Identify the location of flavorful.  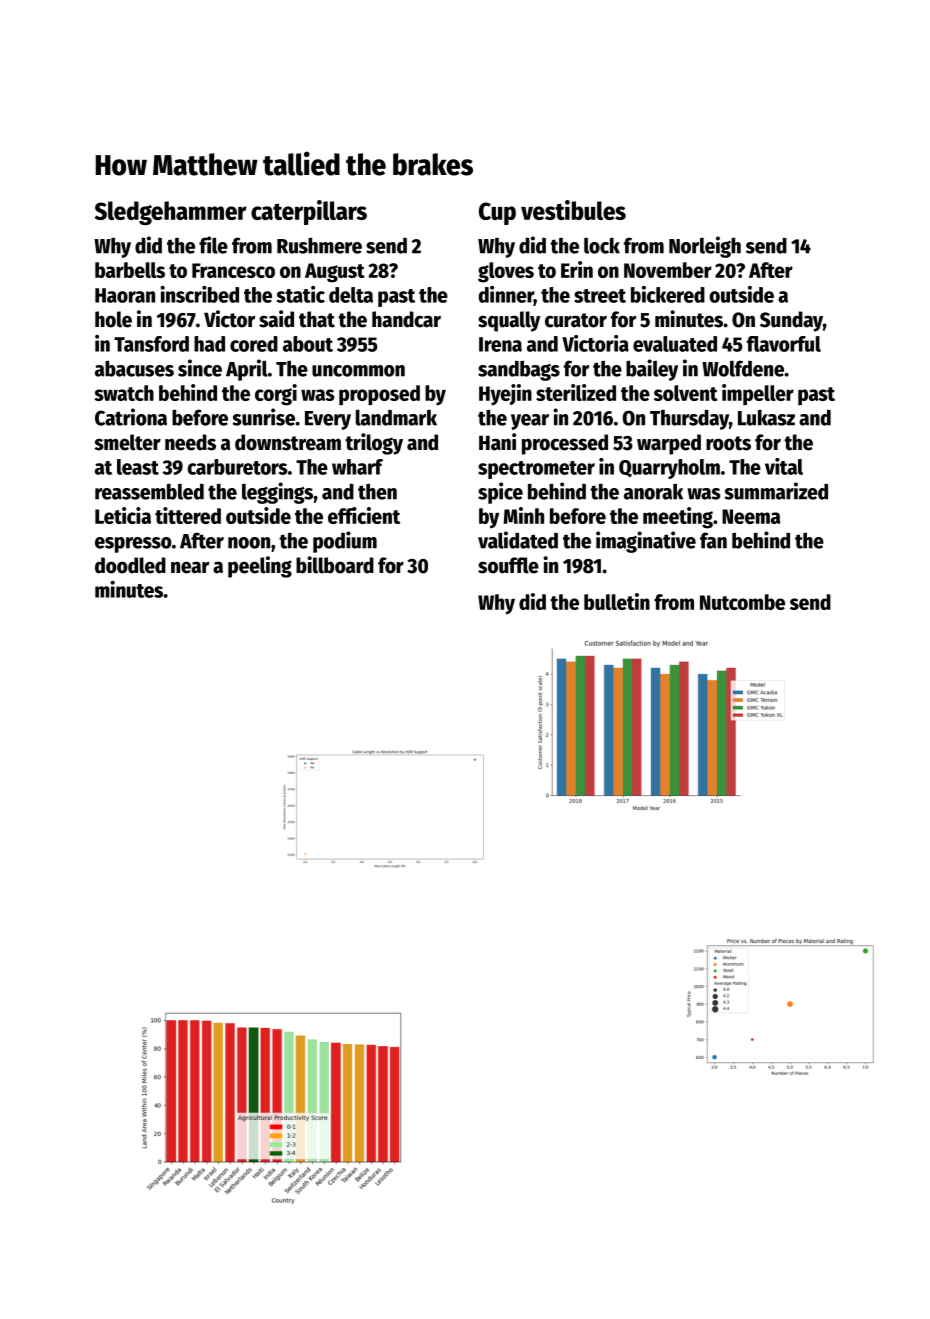
(784, 344).
